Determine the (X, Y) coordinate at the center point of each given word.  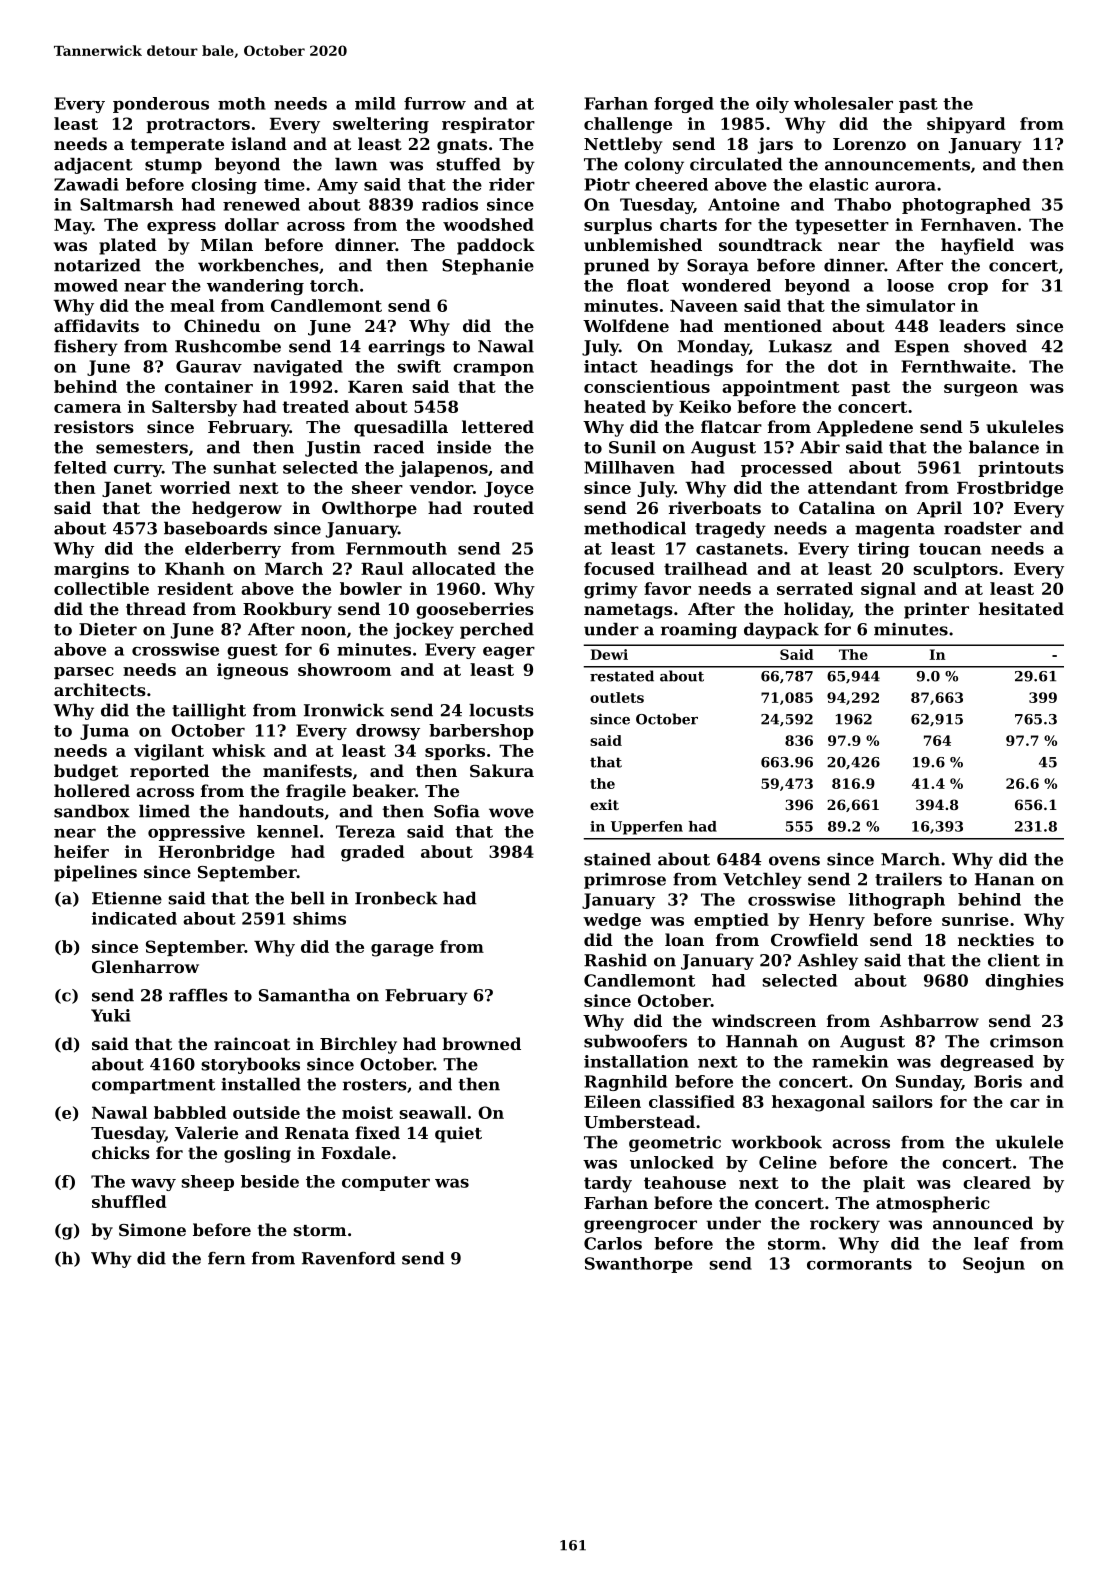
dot (843, 366)
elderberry (233, 550)
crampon (493, 369)
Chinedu (222, 325)
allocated (454, 568)
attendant (852, 487)
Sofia (457, 811)
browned (481, 1043)
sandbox (92, 811)
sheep (207, 1183)
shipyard (966, 125)
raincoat (252, 1043)
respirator (488, 125)
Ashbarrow (929, 1020)
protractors (198, 125)
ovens (794, 861)
